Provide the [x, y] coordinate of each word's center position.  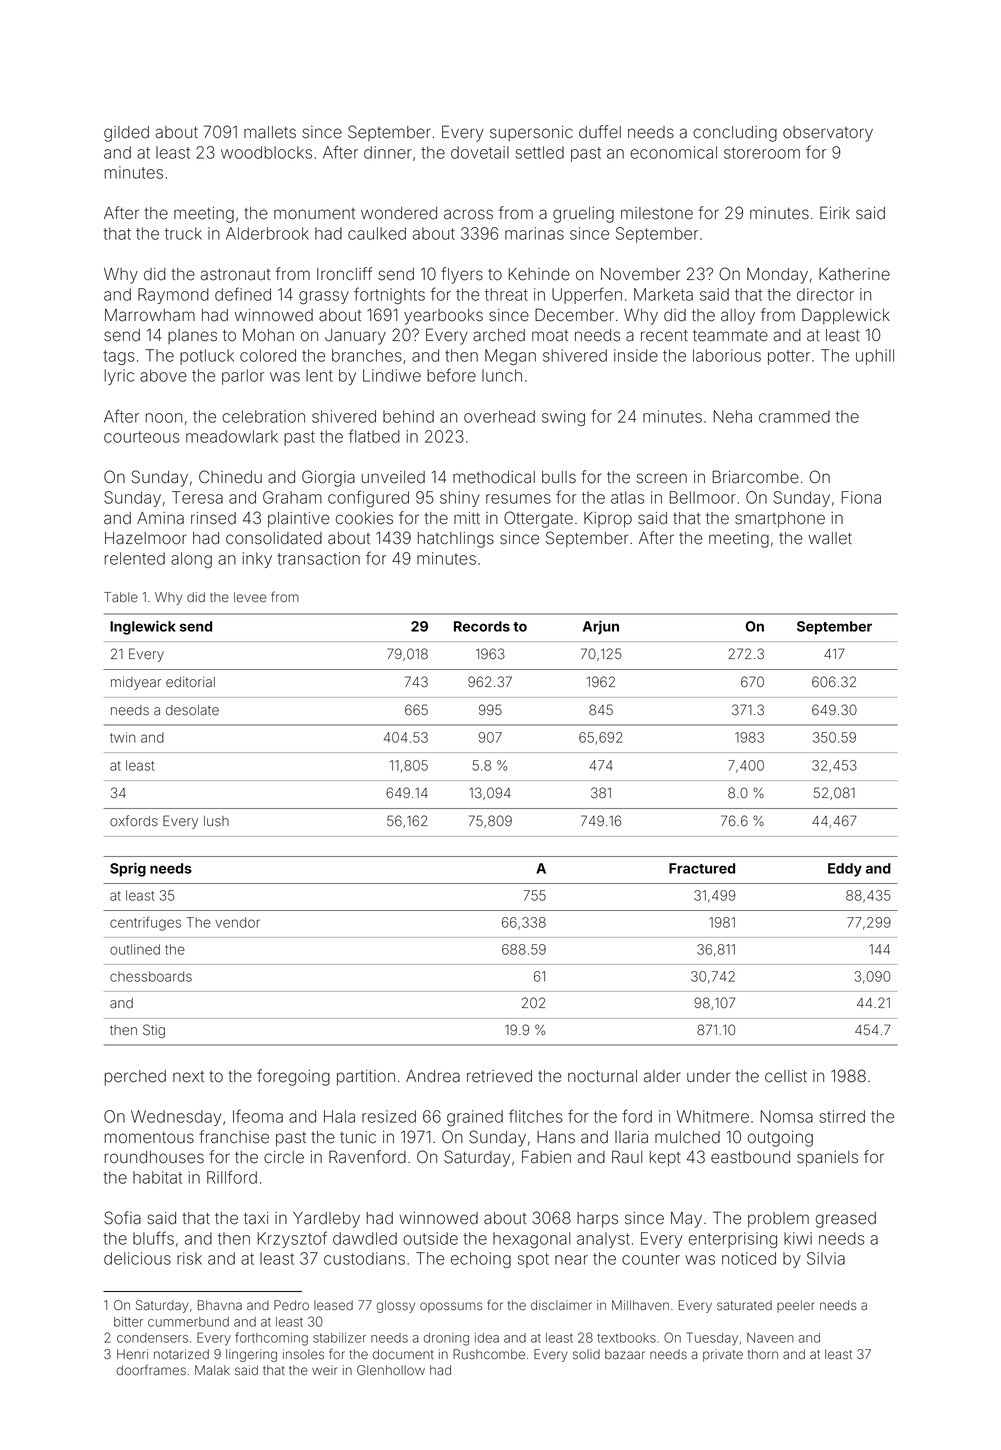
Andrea [433, 1076]
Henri [132, 1354]
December [574, 315]
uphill [875, 357]
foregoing [293, 1077]
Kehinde [539, 274]
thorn [763, 1354]
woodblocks [266, 152]
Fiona [861, 497]
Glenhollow [391, 1370]
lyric [119, 377]
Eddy [845, 870]
